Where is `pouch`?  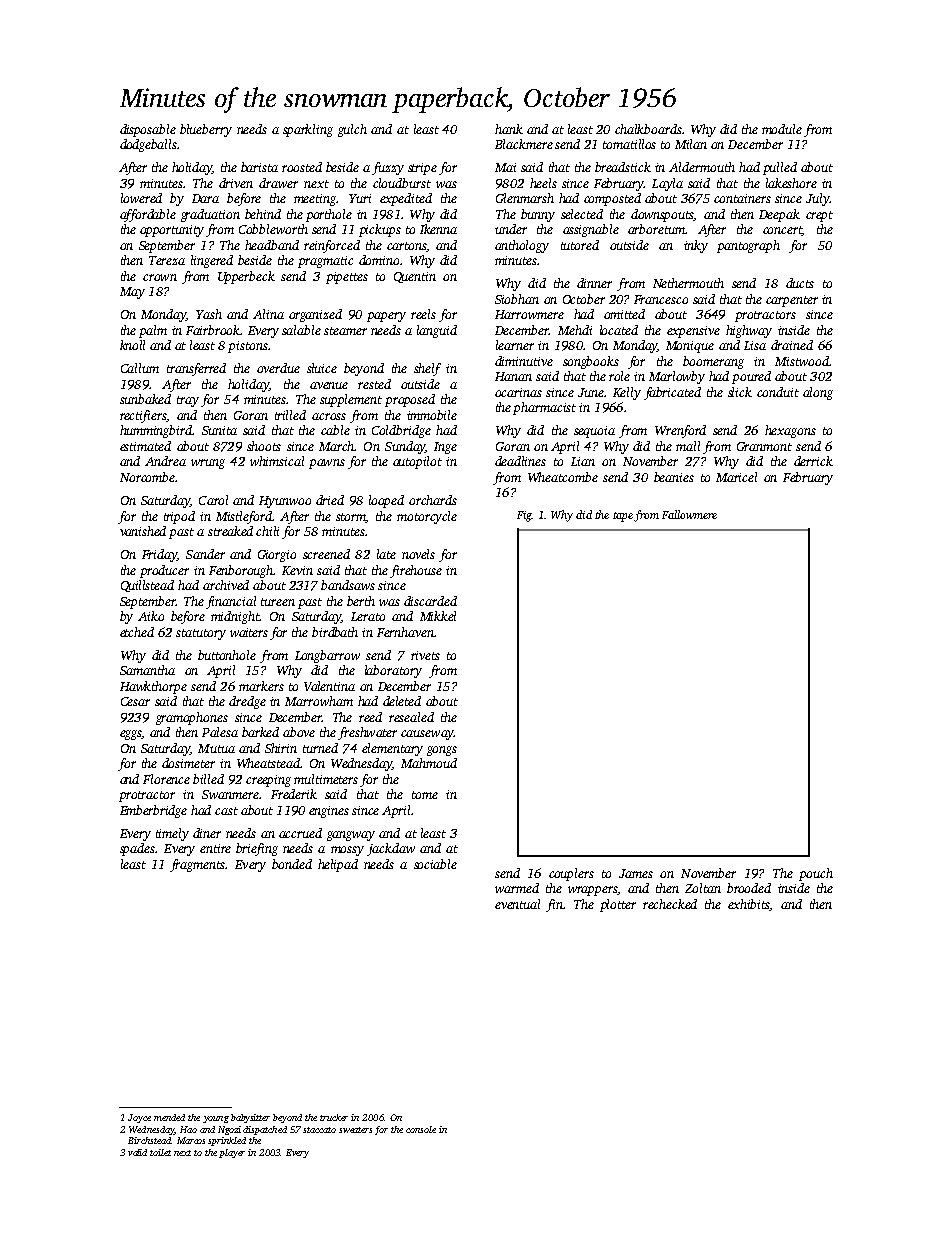 pouch is located at coordinates (816, 874).
